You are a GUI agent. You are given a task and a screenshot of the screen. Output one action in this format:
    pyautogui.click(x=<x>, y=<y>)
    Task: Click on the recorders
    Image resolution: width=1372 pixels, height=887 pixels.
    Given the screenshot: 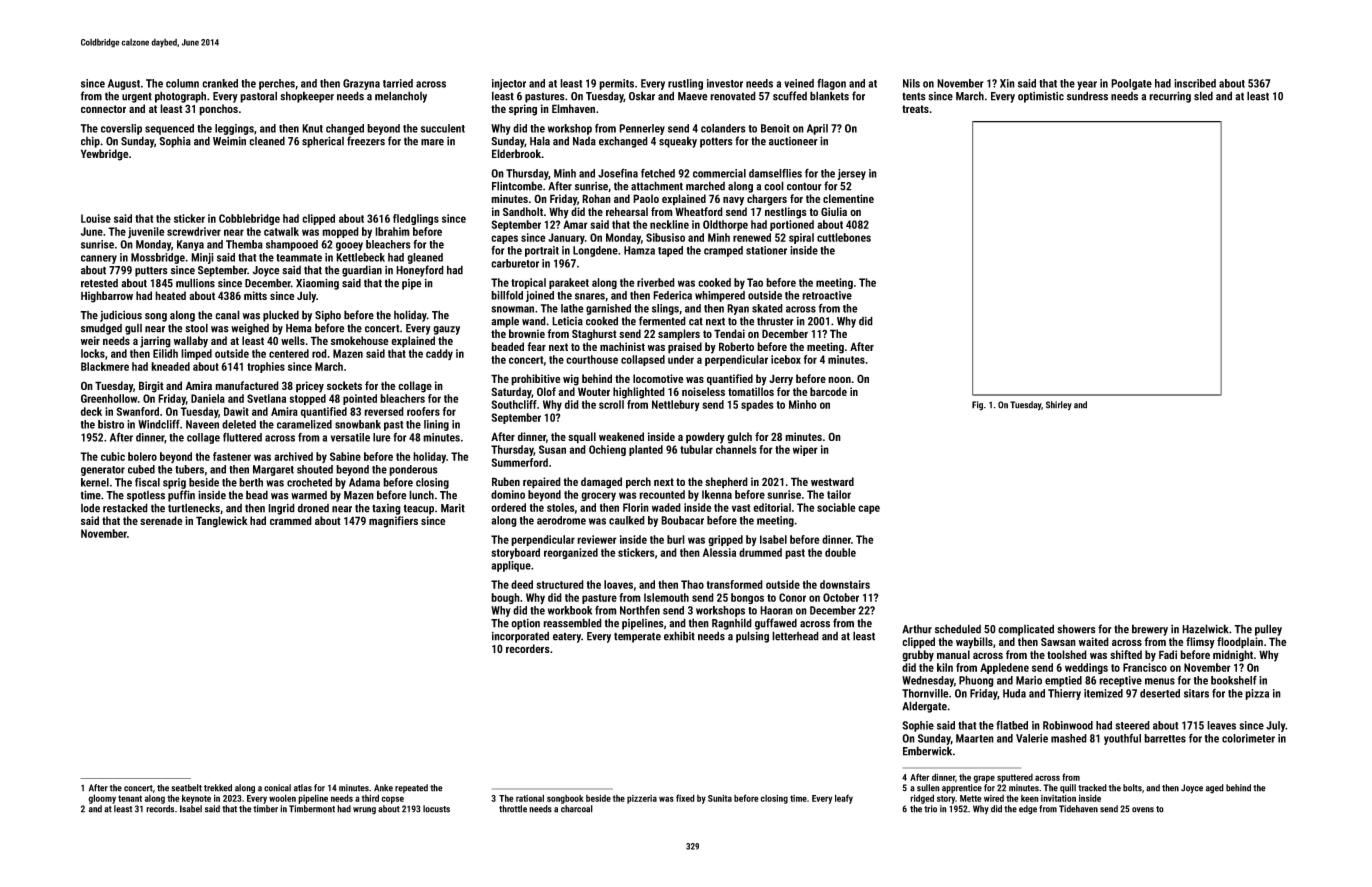 What is the action you would take?
    pyautogui.click(x=528, y=648)
